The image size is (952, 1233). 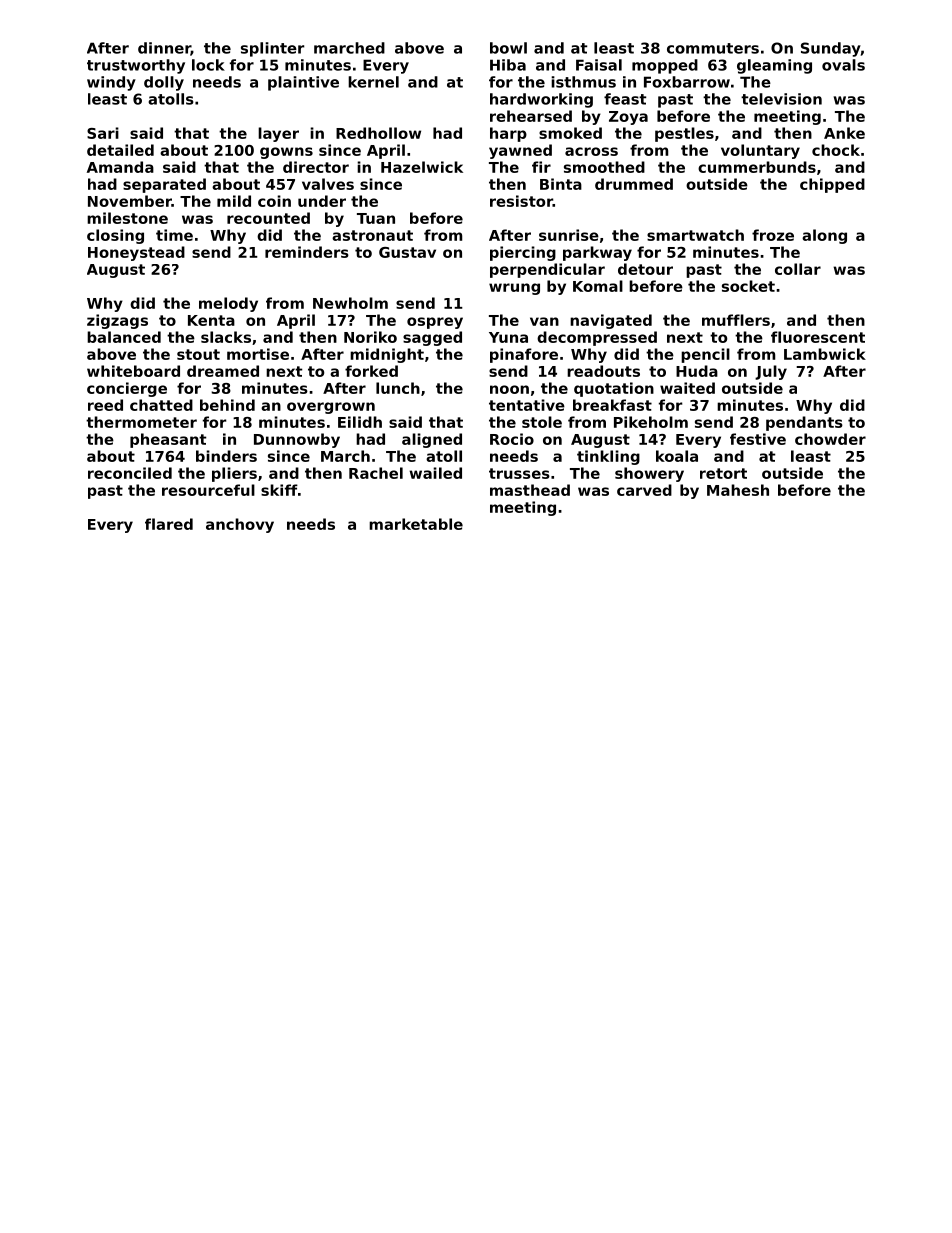 I want to click on forked, so click(x=371, y=371).
